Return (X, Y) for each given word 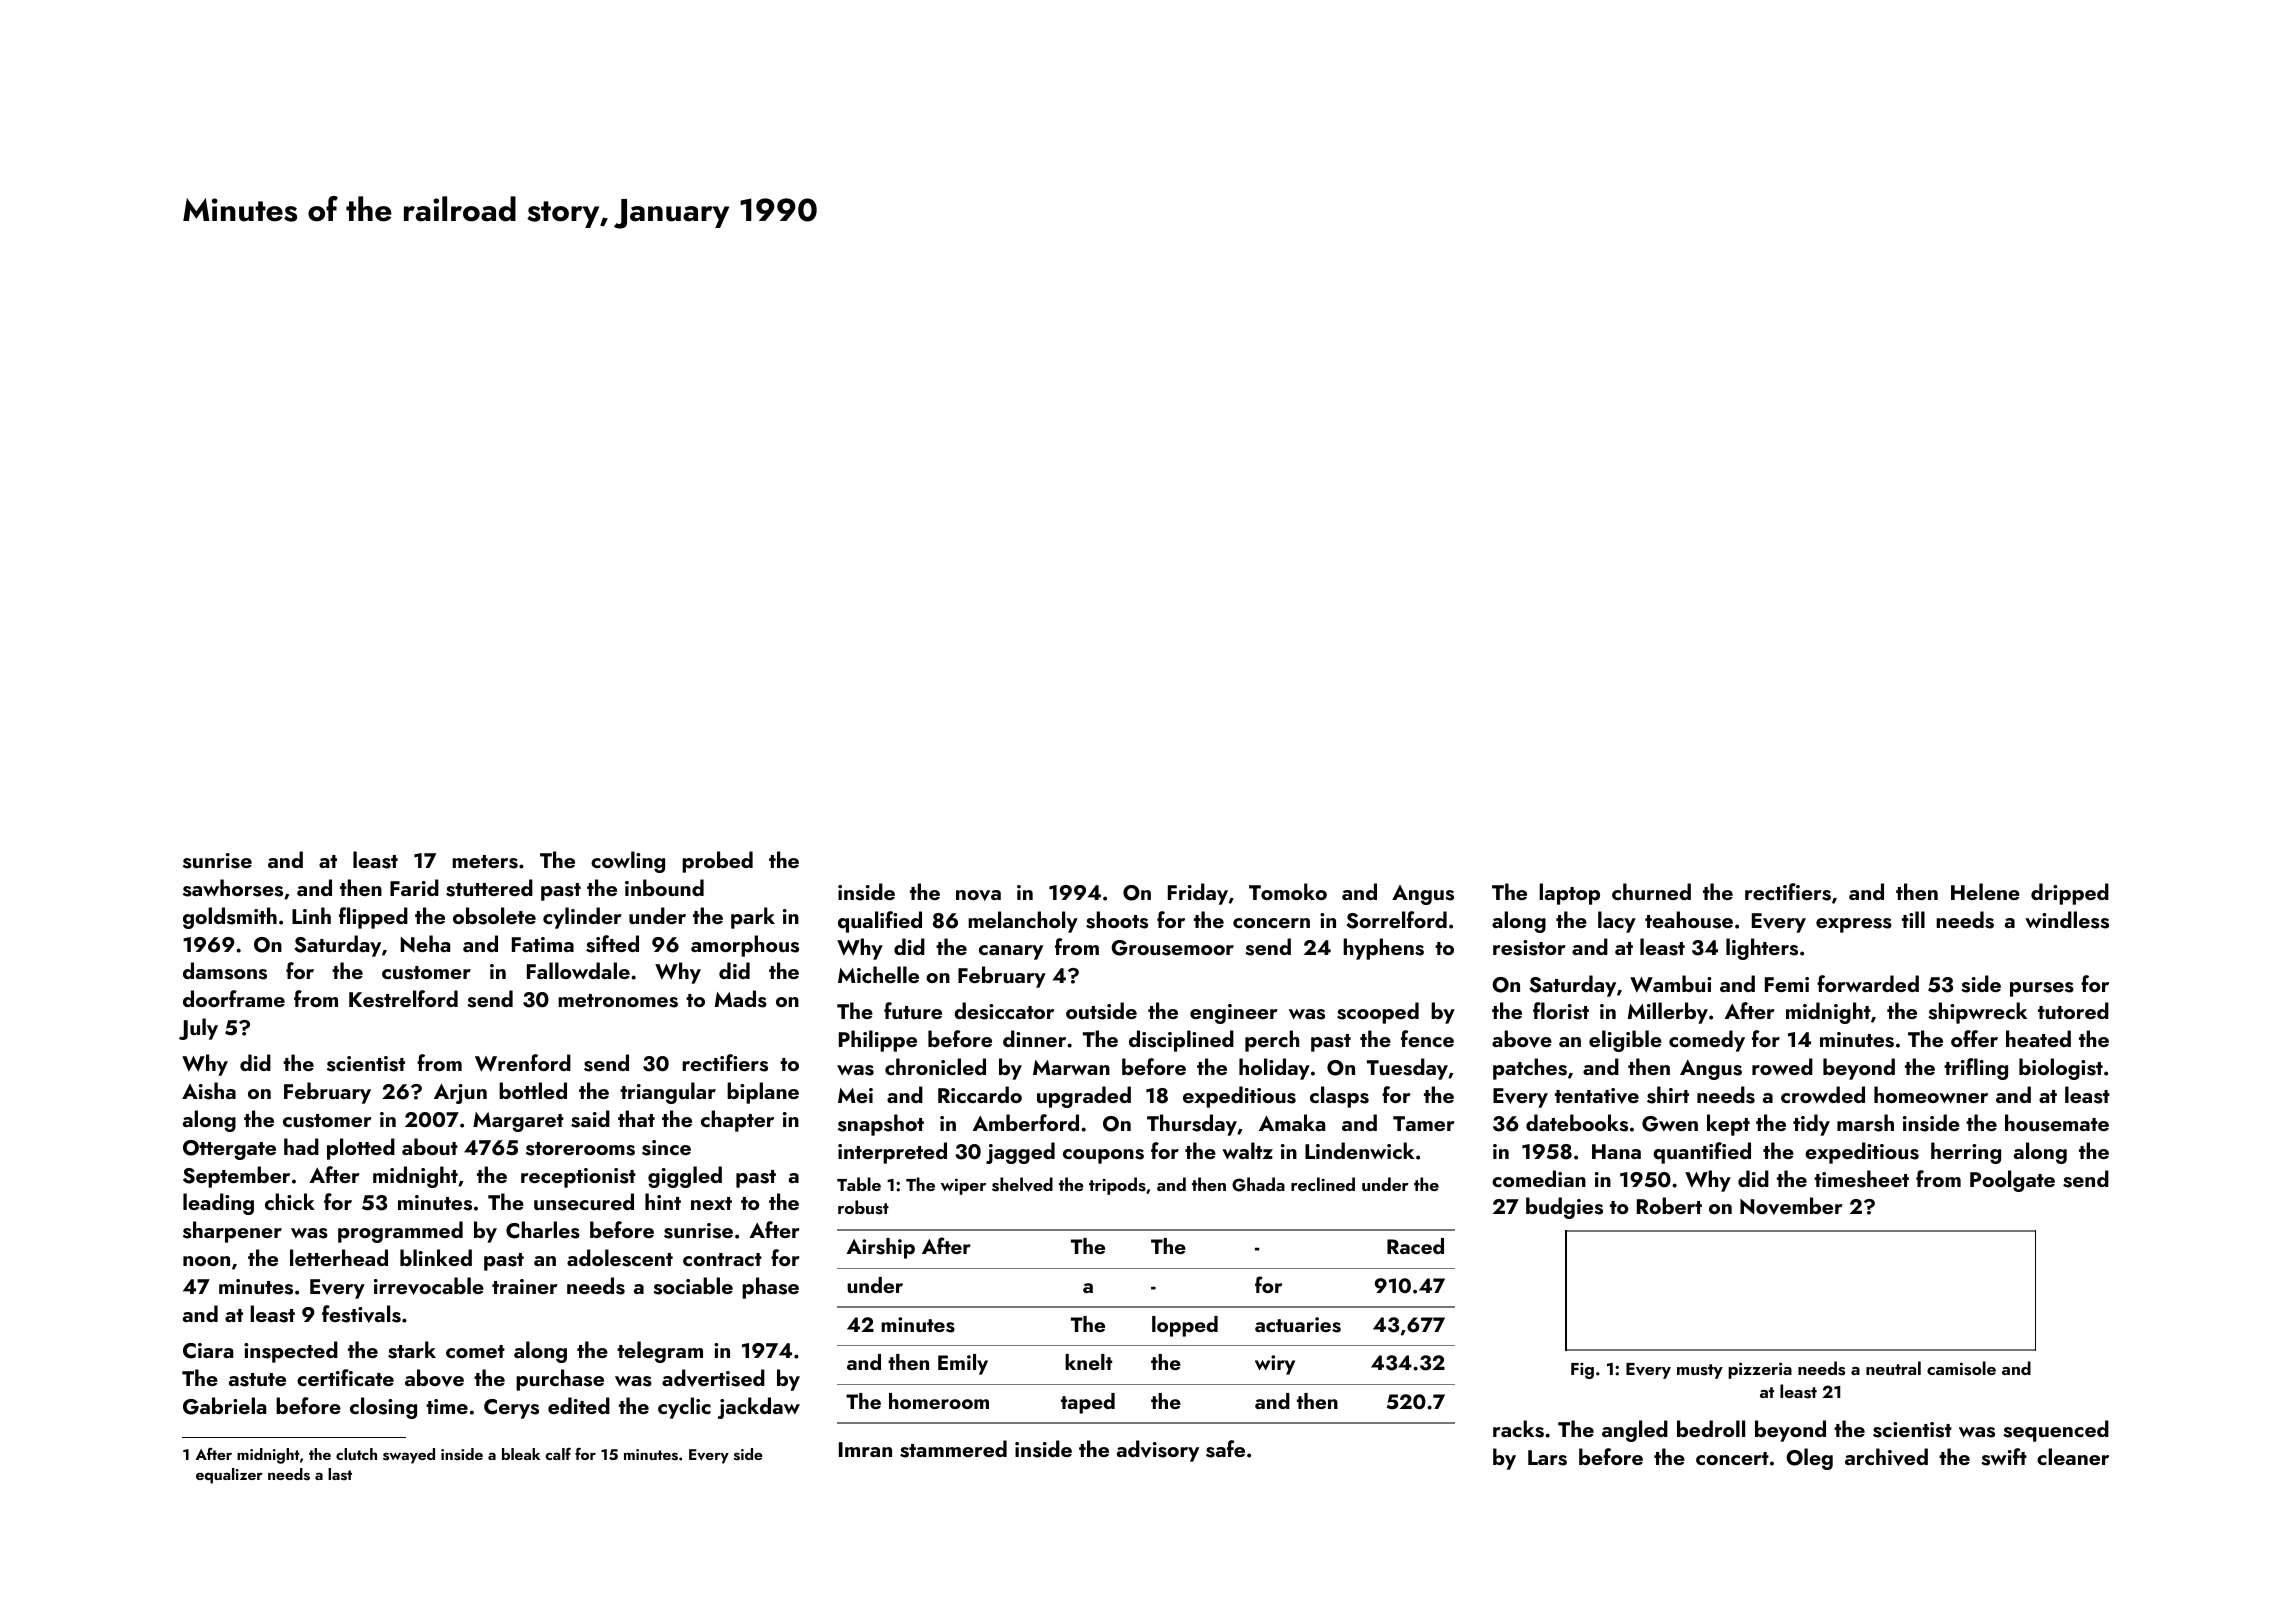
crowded (1823, 1094)
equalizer (229, 1476)
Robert (1669, 1205)
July (198, 1029)
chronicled (935, 1066)
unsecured (584, 1202)
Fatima (543, 944)
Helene (1985, 891)
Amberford (1025, 1122)
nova (978, 895)
